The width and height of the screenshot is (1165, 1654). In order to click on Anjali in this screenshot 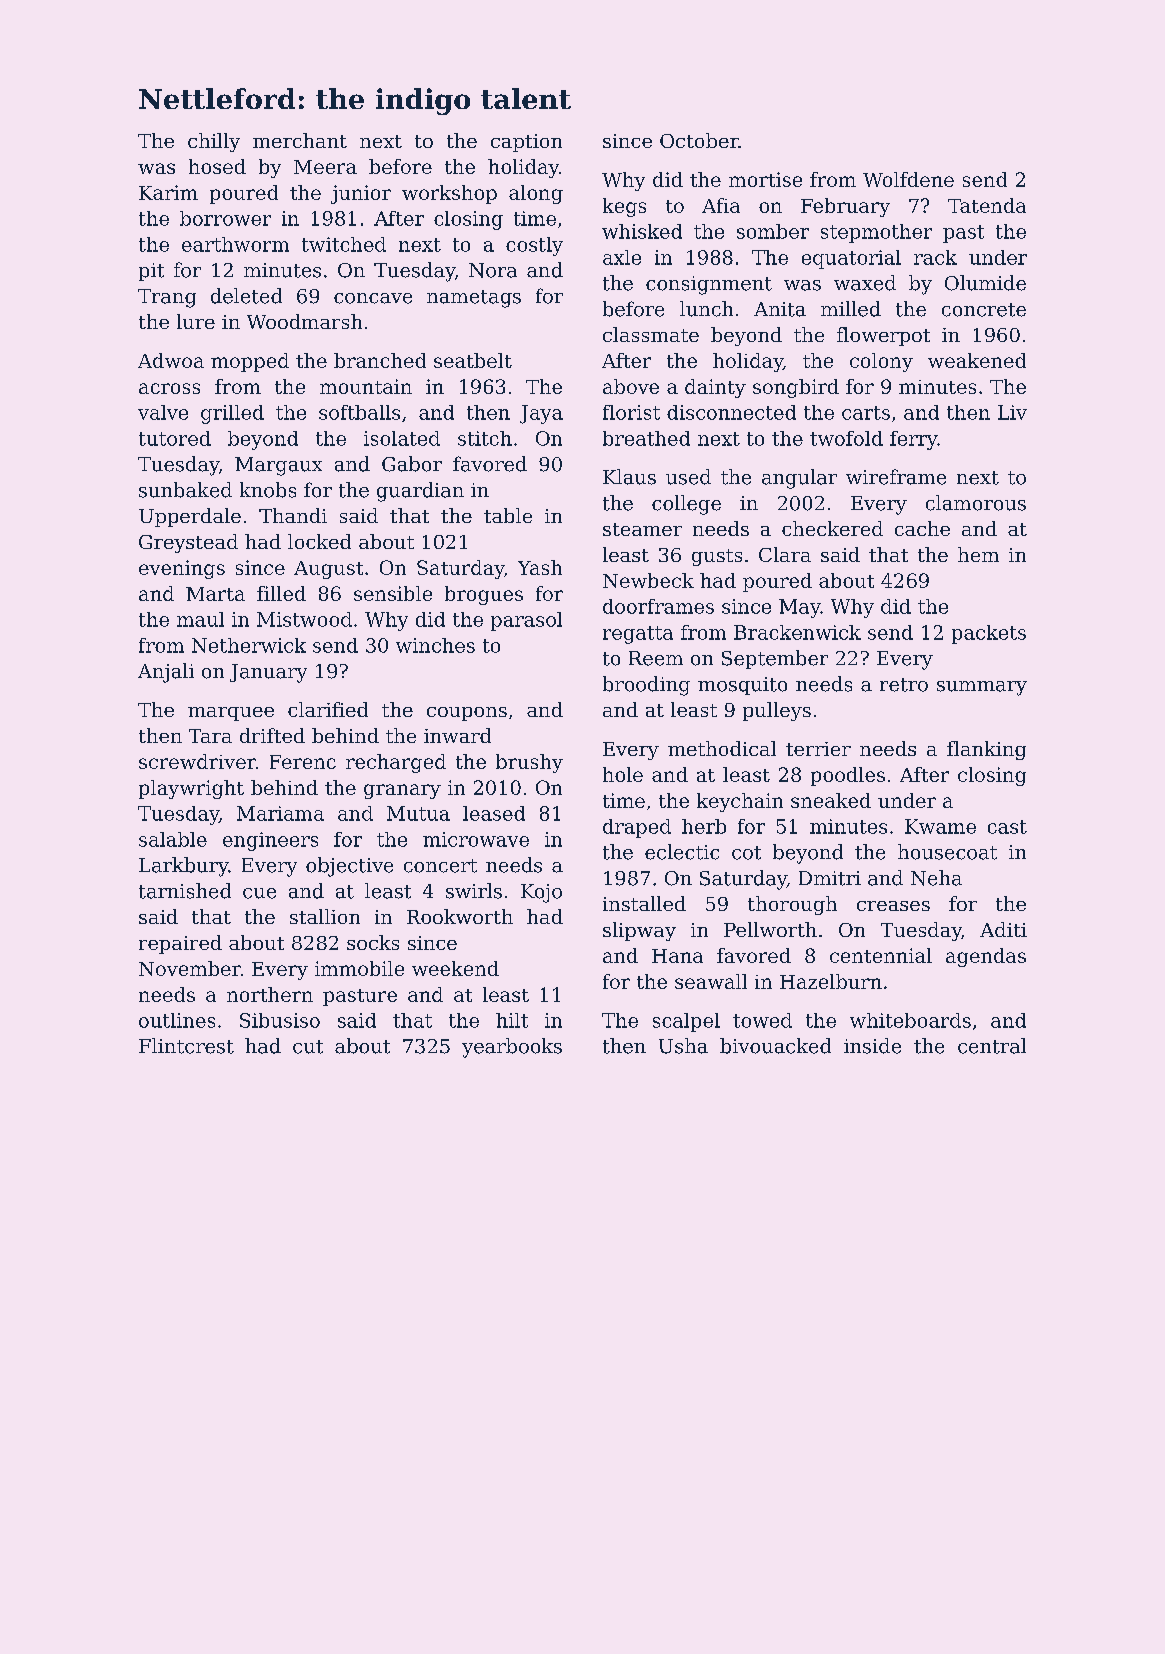, I will do `click(166, 673)`.
